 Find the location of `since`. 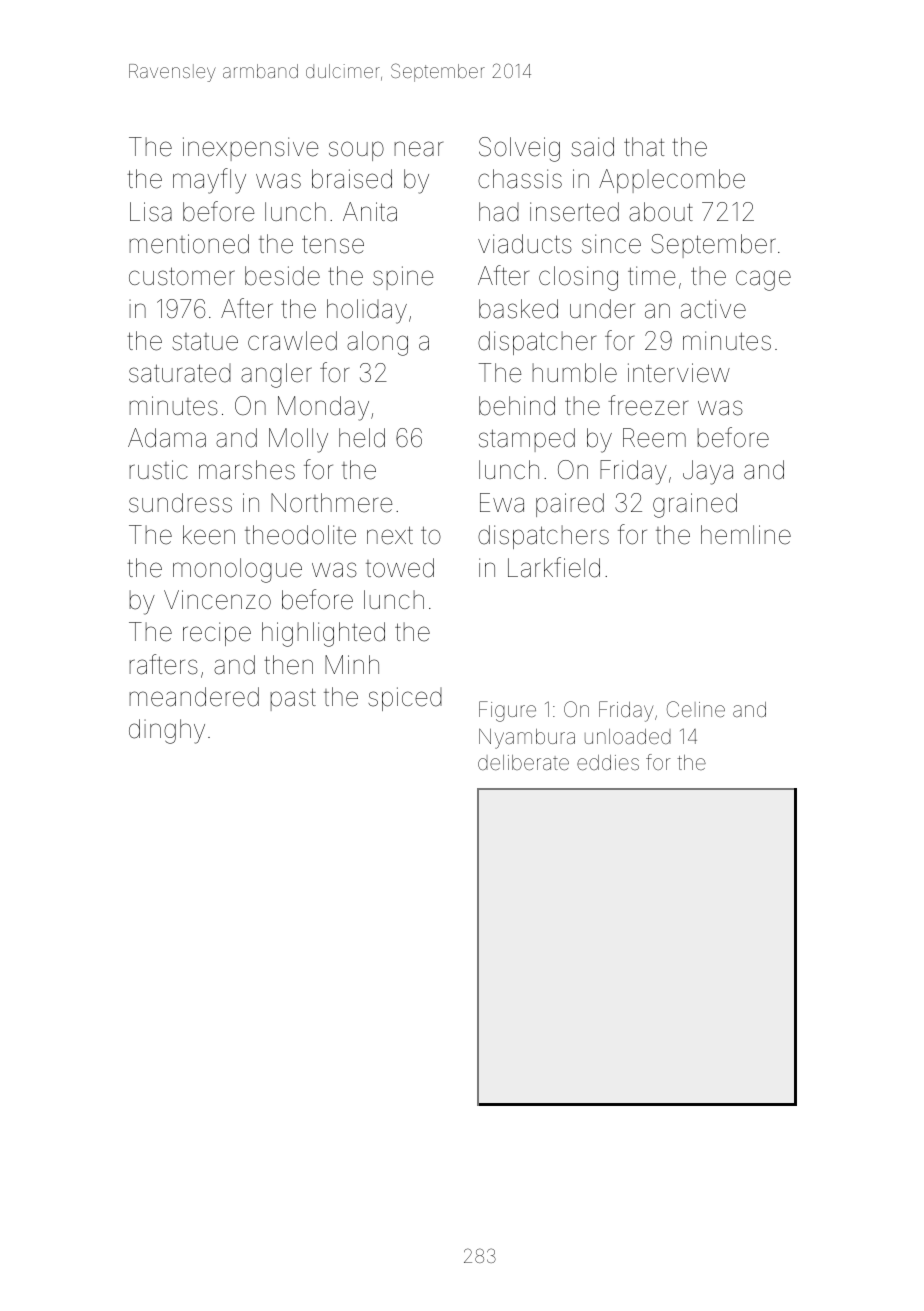

since is located at coordinates (611, 244).
